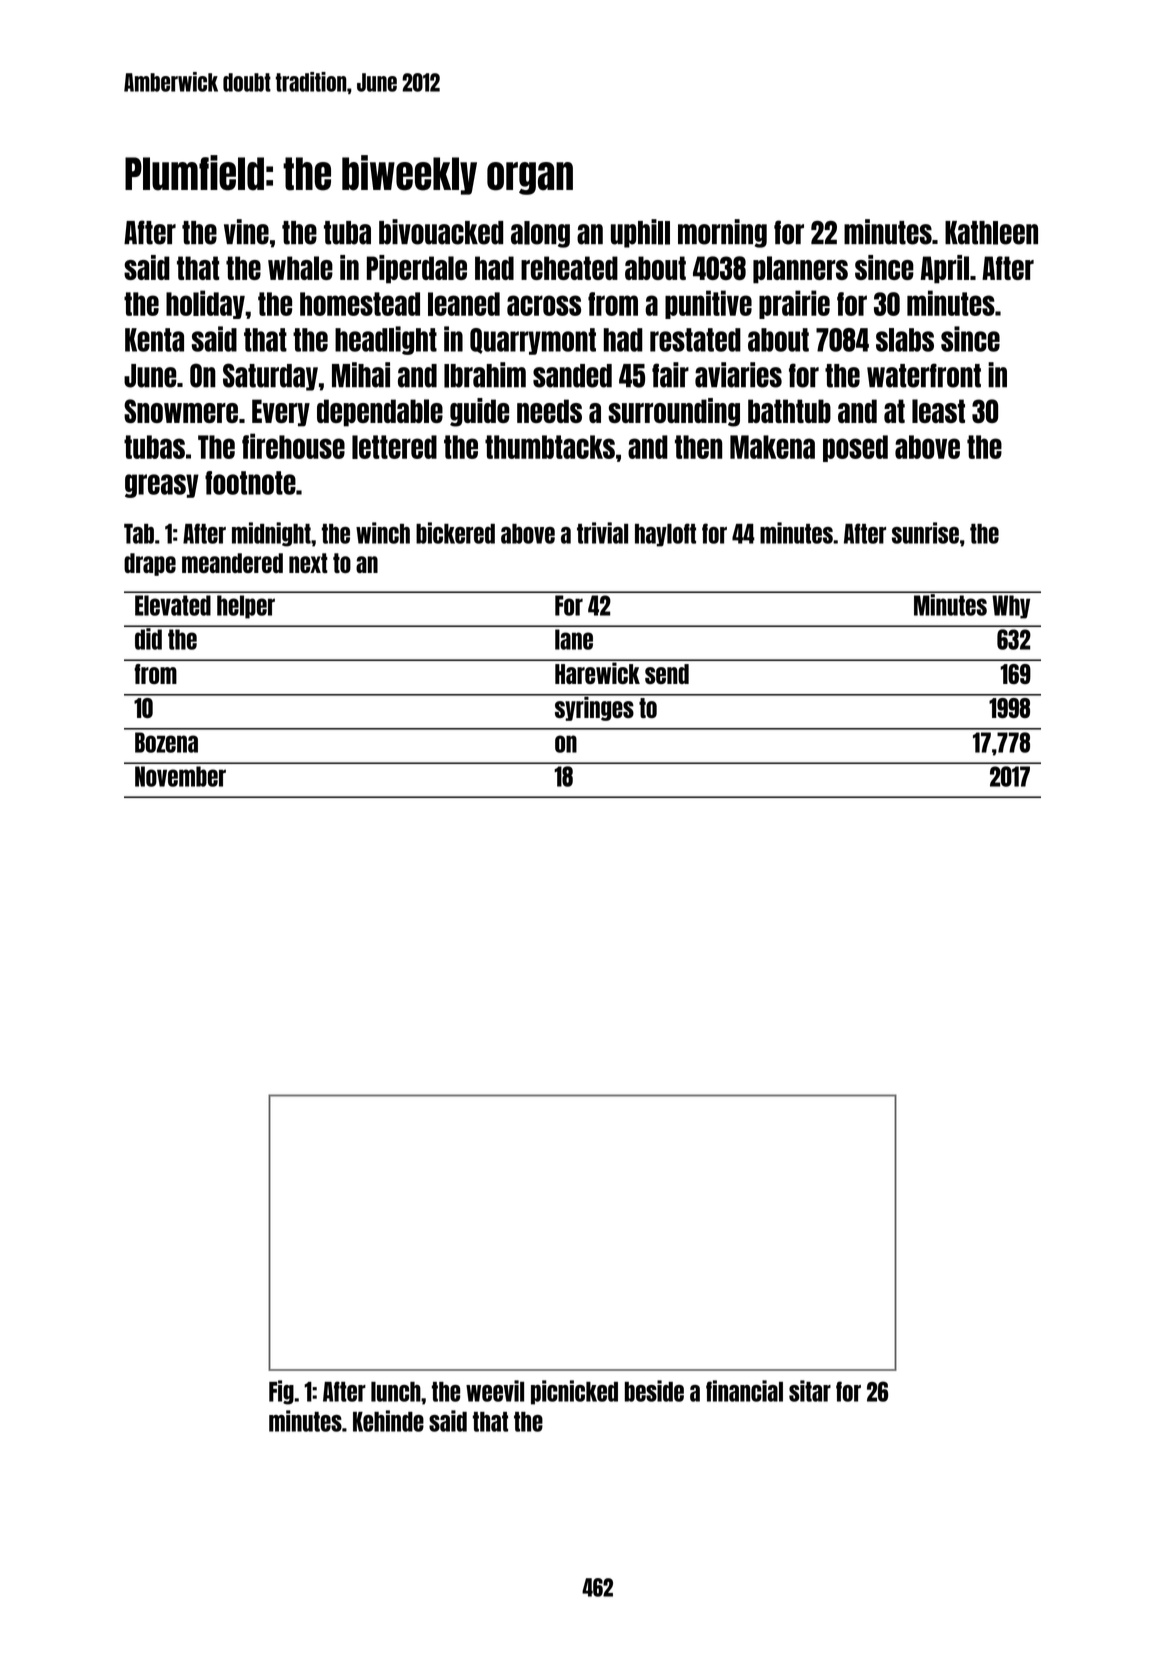  I want to click on along, so click(540, 234).
